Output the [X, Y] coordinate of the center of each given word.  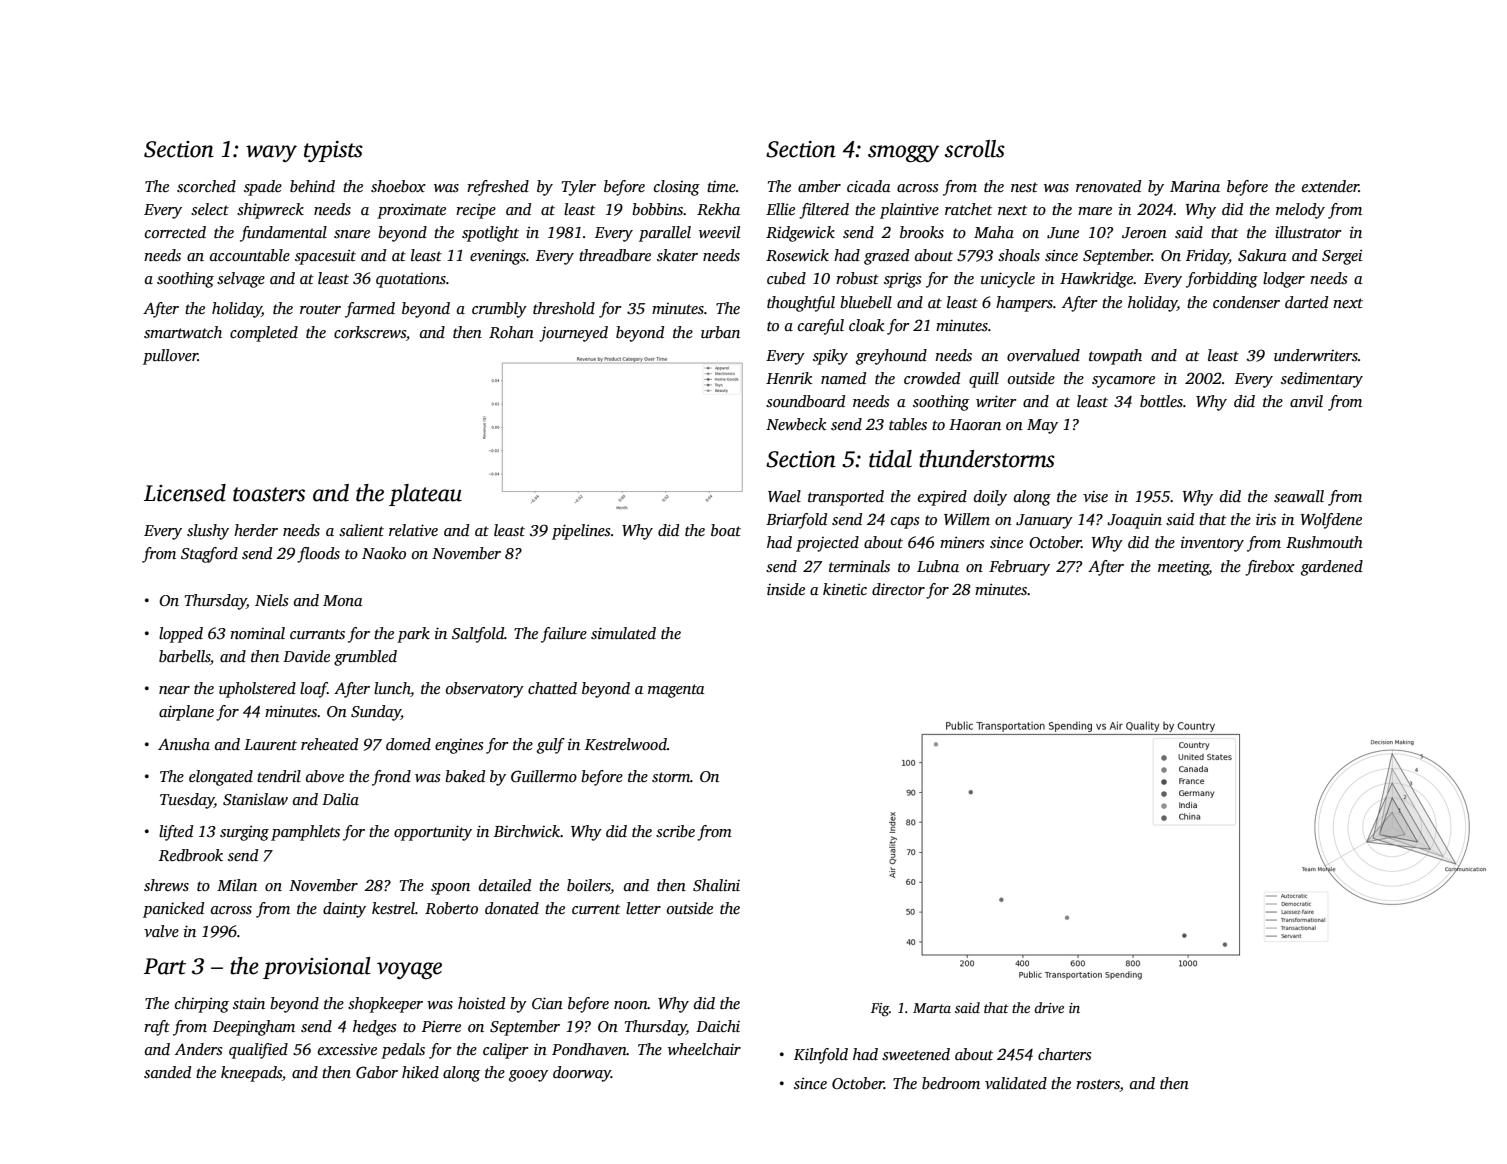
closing [677, 188]
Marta [932, 1008]
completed [264, 334]
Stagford [209, 555]
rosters [1098, 1085]
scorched [206, 186]
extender [1330, 186]
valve [161, 931]
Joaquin [1134, 521]
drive [1049, 1007]
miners [962, 542]
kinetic [845, 589]
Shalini [716, 885]
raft [157, 1028]
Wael [784, 496]
